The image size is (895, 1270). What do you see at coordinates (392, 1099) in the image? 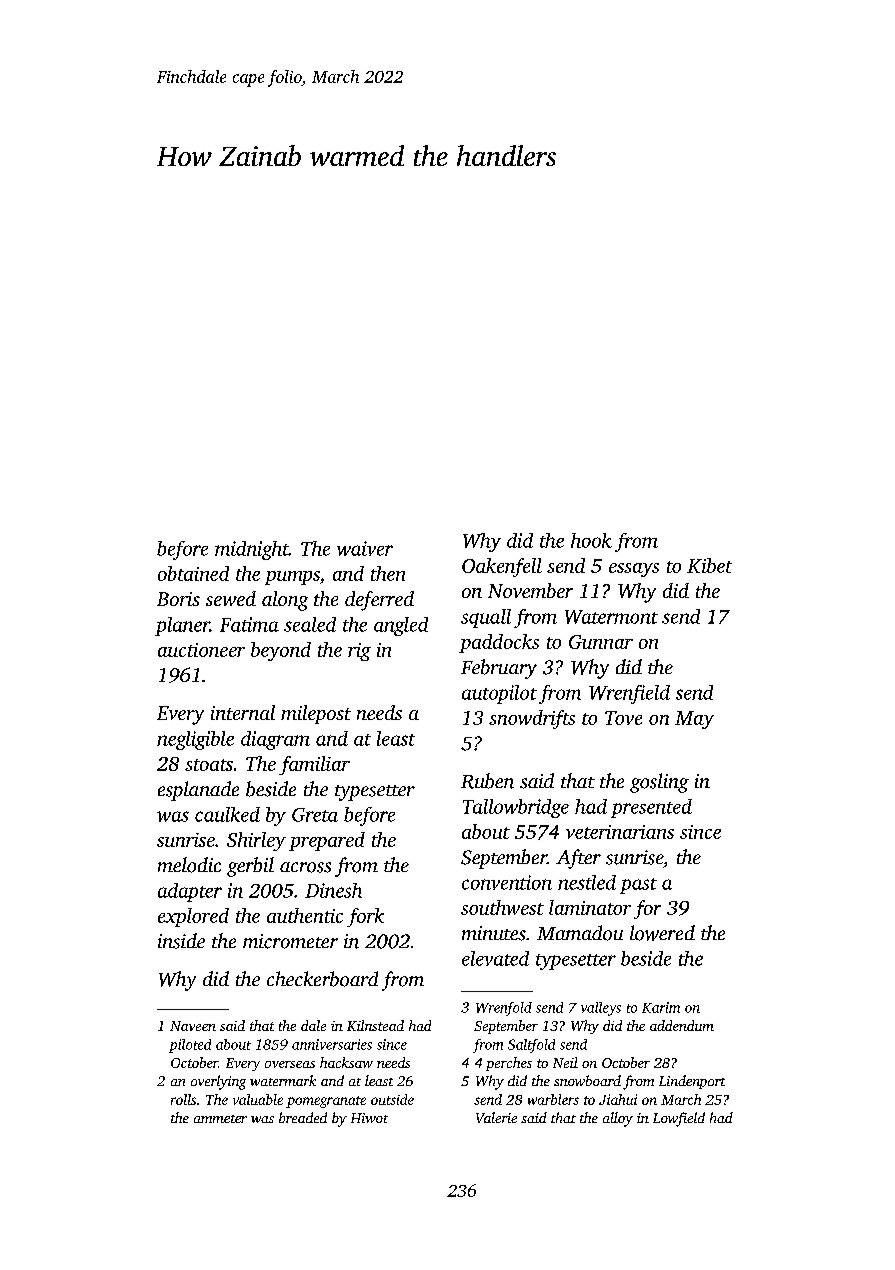
I see `outside` at bounding box center [392, 1099].
